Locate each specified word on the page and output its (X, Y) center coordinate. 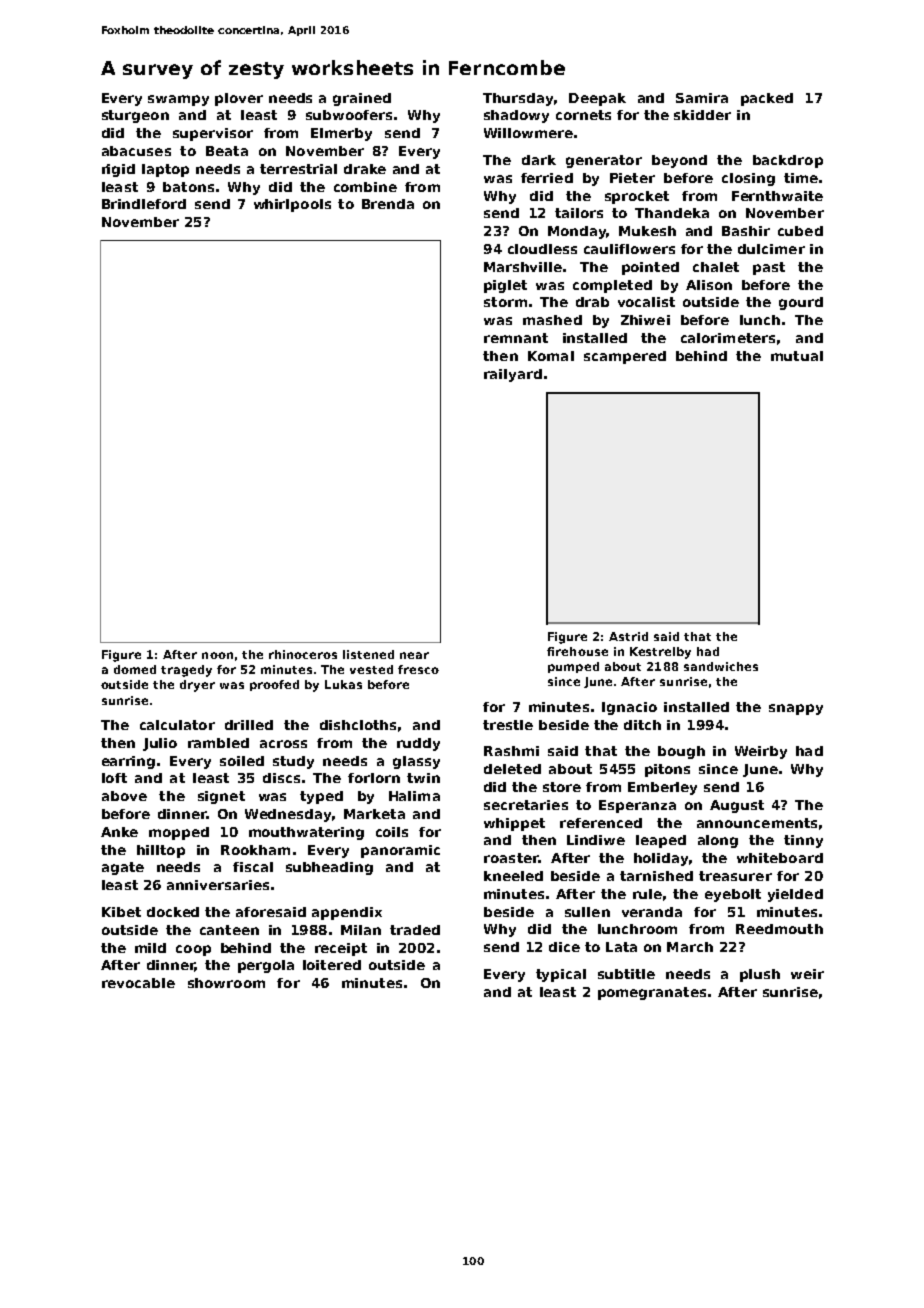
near (414, 655)
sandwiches (721, 666)
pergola (266, 966)
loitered (332, 965)
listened (368, 654)
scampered (625, 357)
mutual (797, 356)
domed (135, 669)
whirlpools (292, 205)
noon (217, 655)
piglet (505, 286)
